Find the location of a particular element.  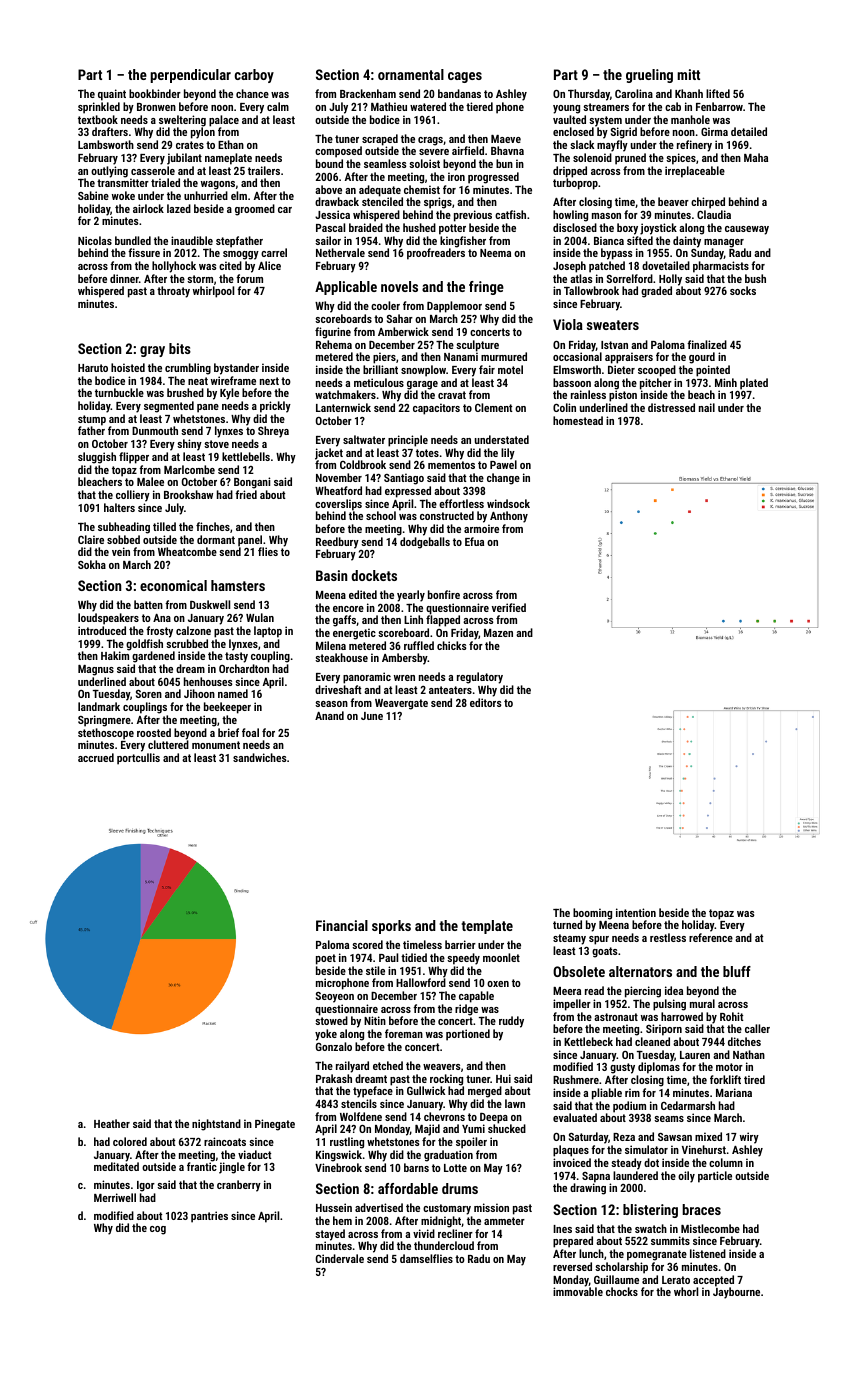

Cindervale is located at coordinates (340, 1258).
